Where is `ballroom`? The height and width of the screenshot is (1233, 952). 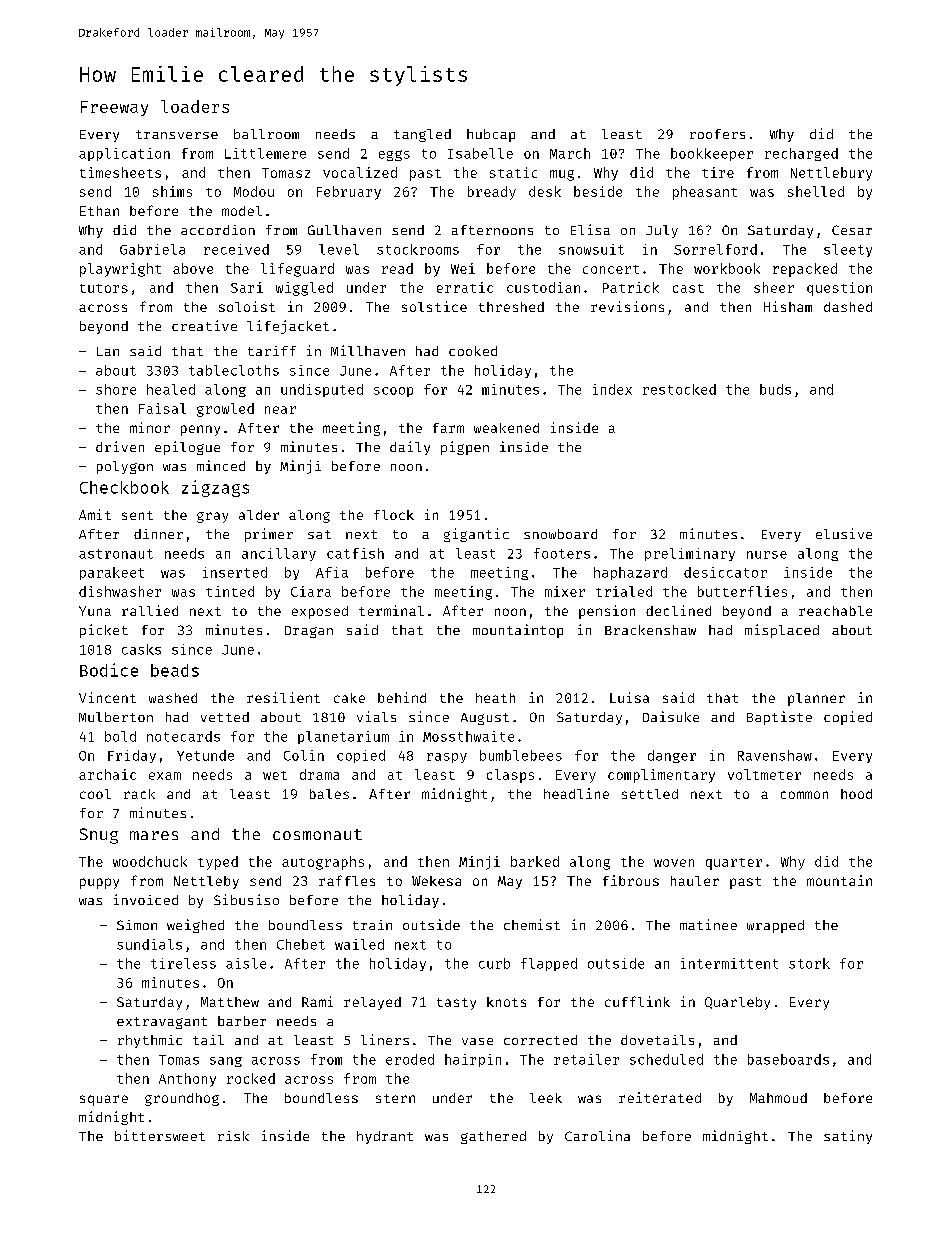
ballroom is located at coordinates (266, 134).
